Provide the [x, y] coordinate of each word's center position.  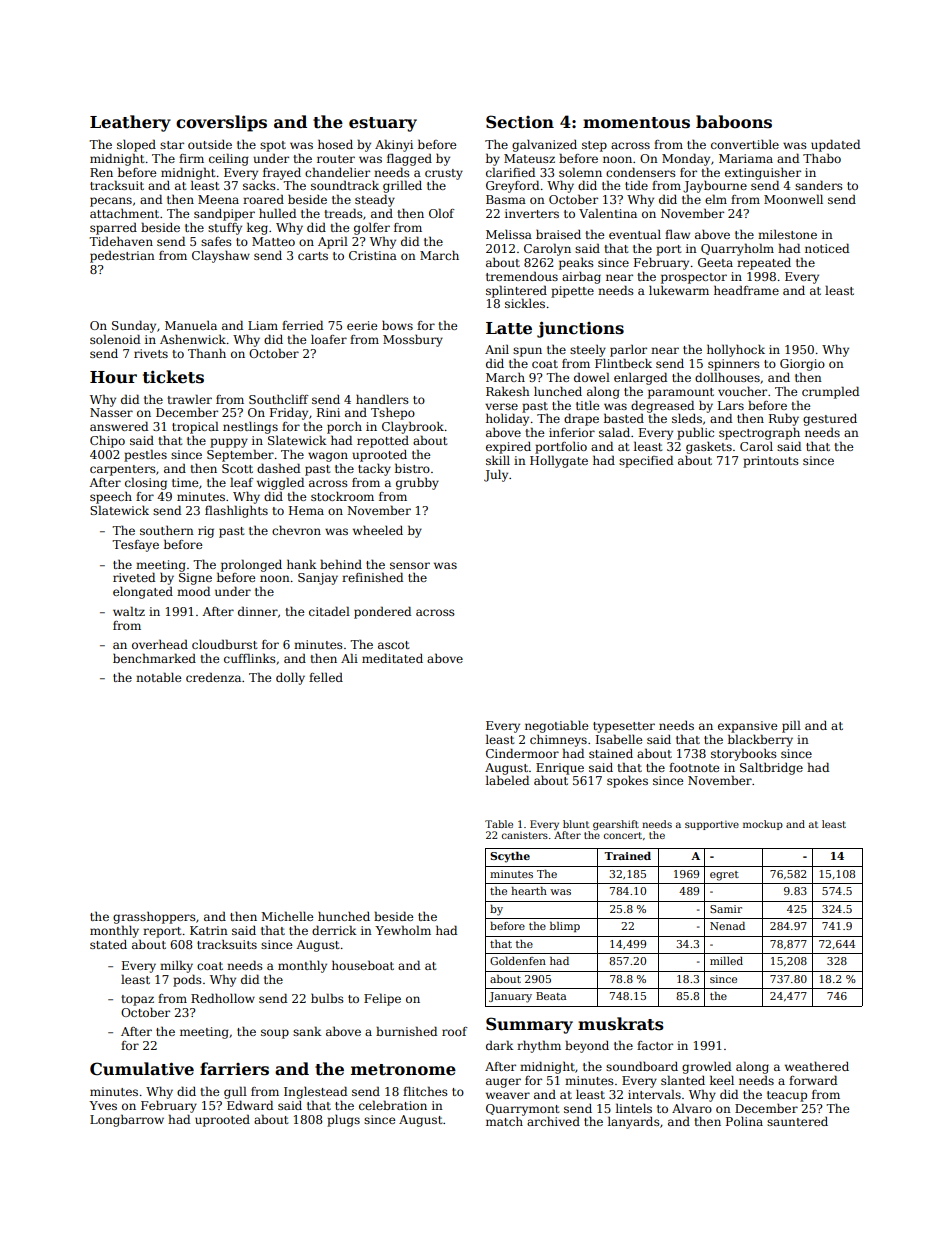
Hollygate [559, 461]
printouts [771, 462]
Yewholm [403, 930]
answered [119, 426]
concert [623, 835]
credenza [213, 677]
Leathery [130, 123]
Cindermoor [522, 753]
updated [835, 145]
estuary [383, 124]
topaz [137, 1000]
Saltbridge [771, 768]
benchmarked [154, 658]
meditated [392, 658]
